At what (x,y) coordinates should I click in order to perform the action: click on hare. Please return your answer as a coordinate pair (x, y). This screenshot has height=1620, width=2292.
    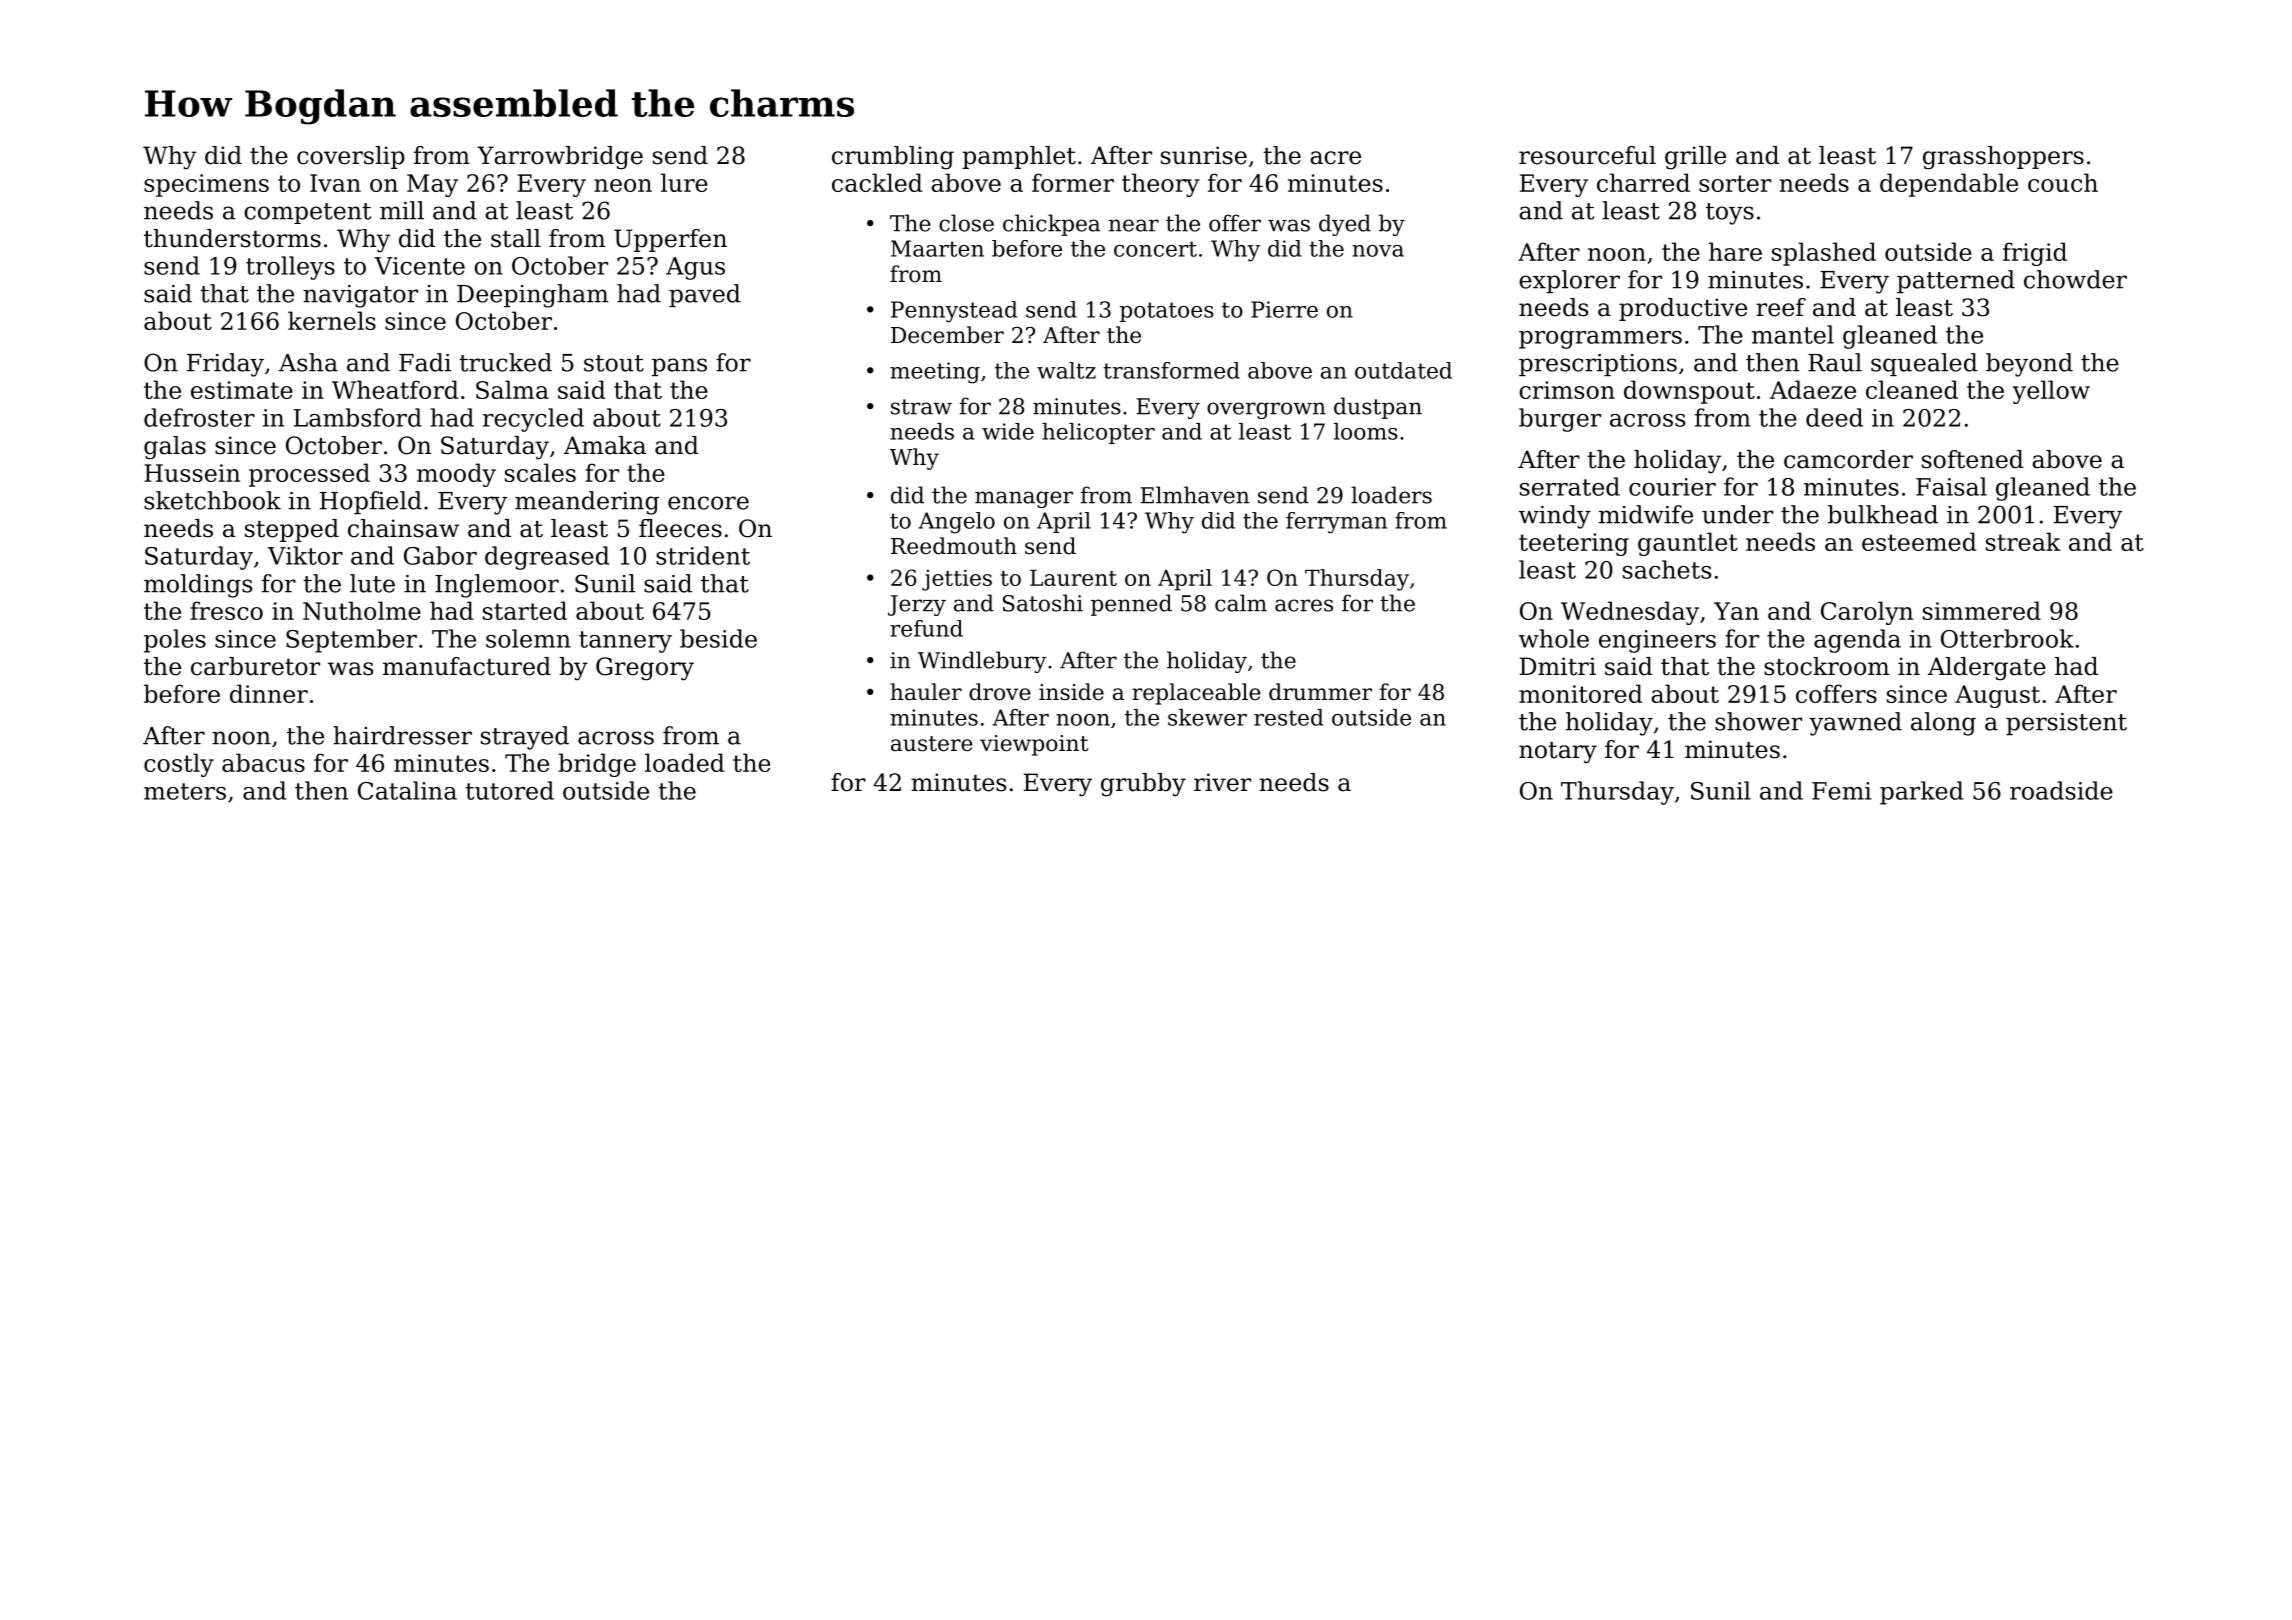
    Looking at the image, I should click on (1735, 251).
